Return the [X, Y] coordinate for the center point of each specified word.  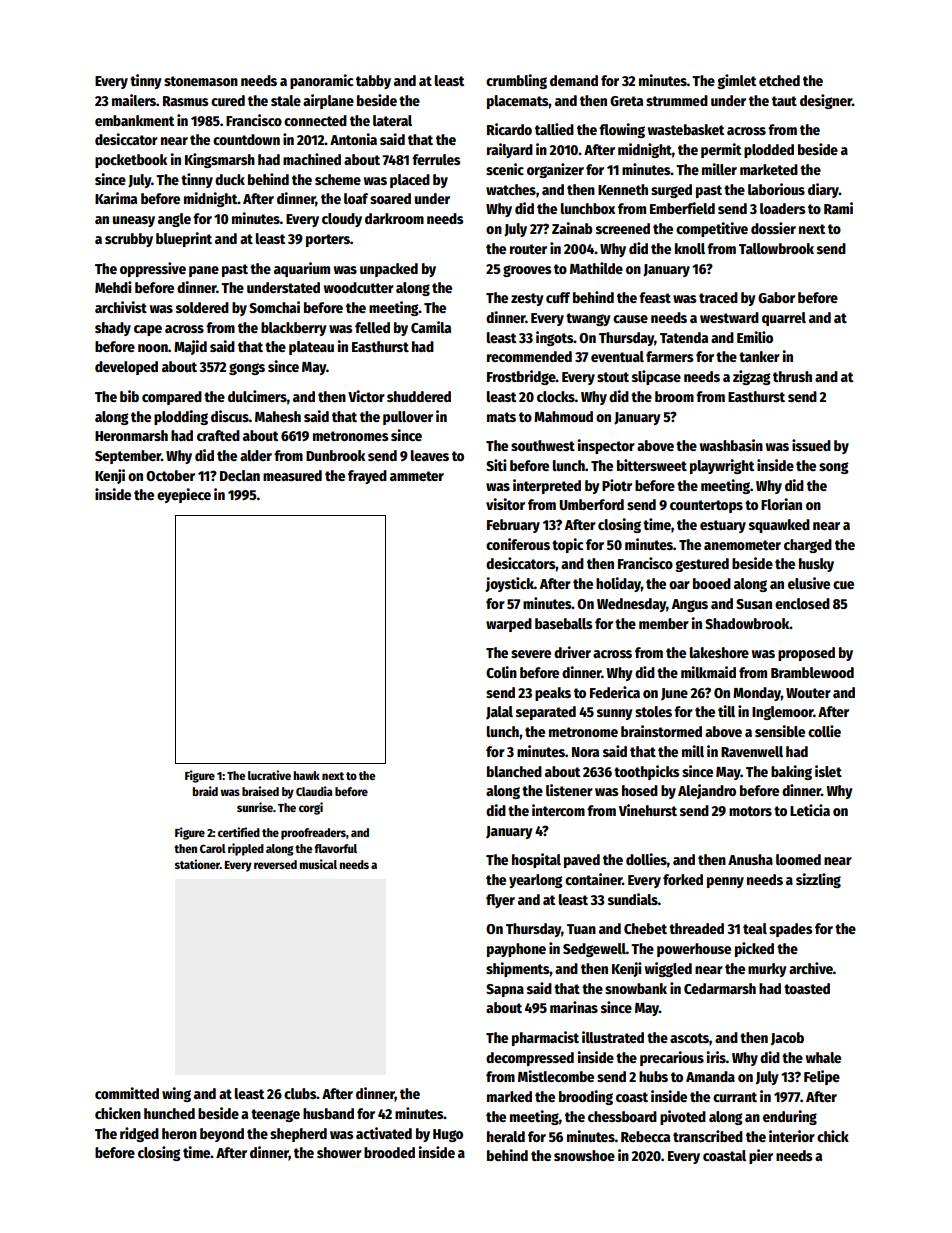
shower [339, 1152]
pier [761, 1156]
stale [286, 100]
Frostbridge [521, 377]
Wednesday [631, 605]
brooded [389, 1152]
